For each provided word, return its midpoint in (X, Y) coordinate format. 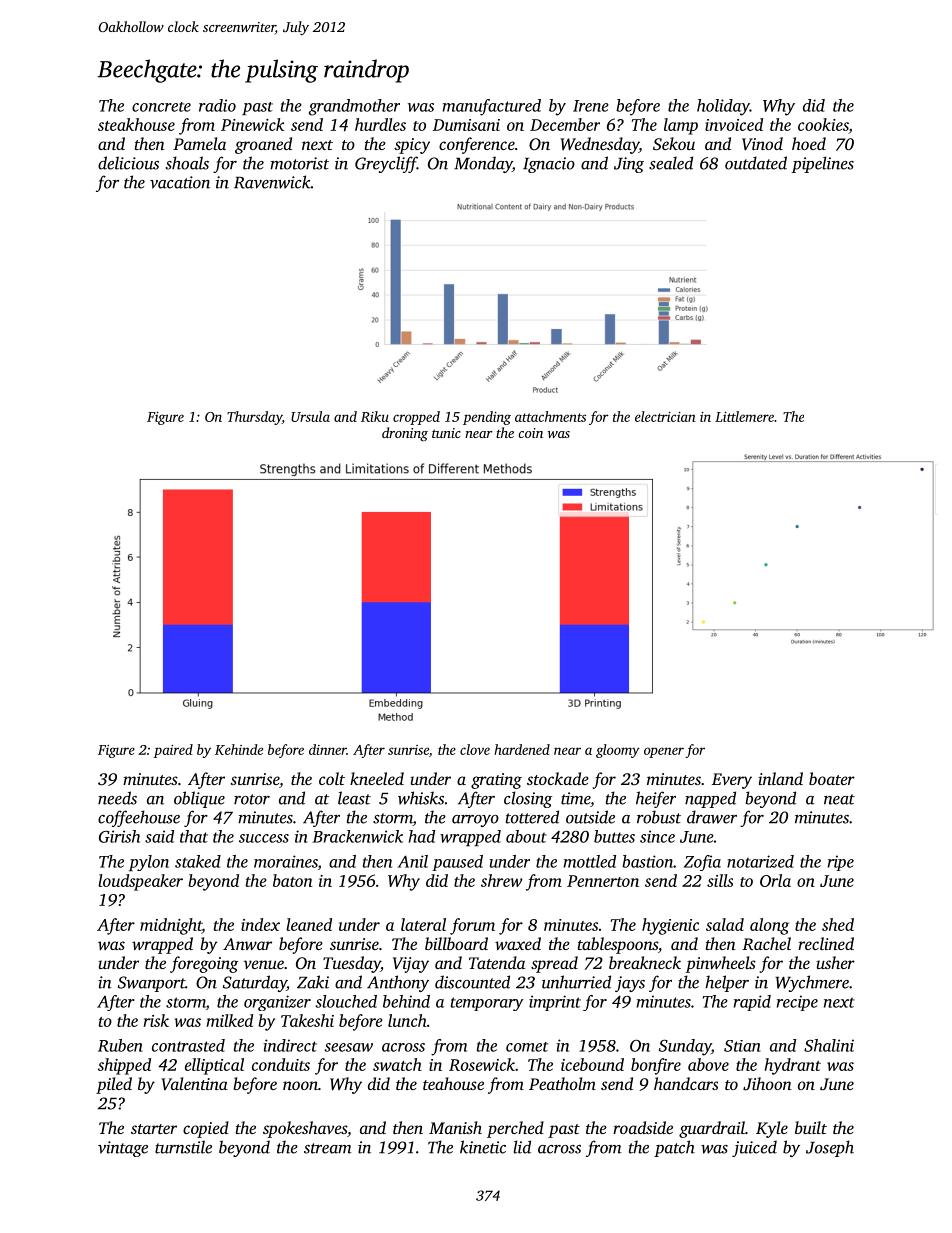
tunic (446, 433)
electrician (665, 416)
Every (732, 781)
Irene (591, 106)
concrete (161, 107)
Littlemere (744, 416)
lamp (681, 126)
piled (114, 1085)
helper (727, 983)
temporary (487, 1004)
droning (405, 434)
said (159, 836)
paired (173, 751)
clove (475, 749)
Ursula (310, 416)
